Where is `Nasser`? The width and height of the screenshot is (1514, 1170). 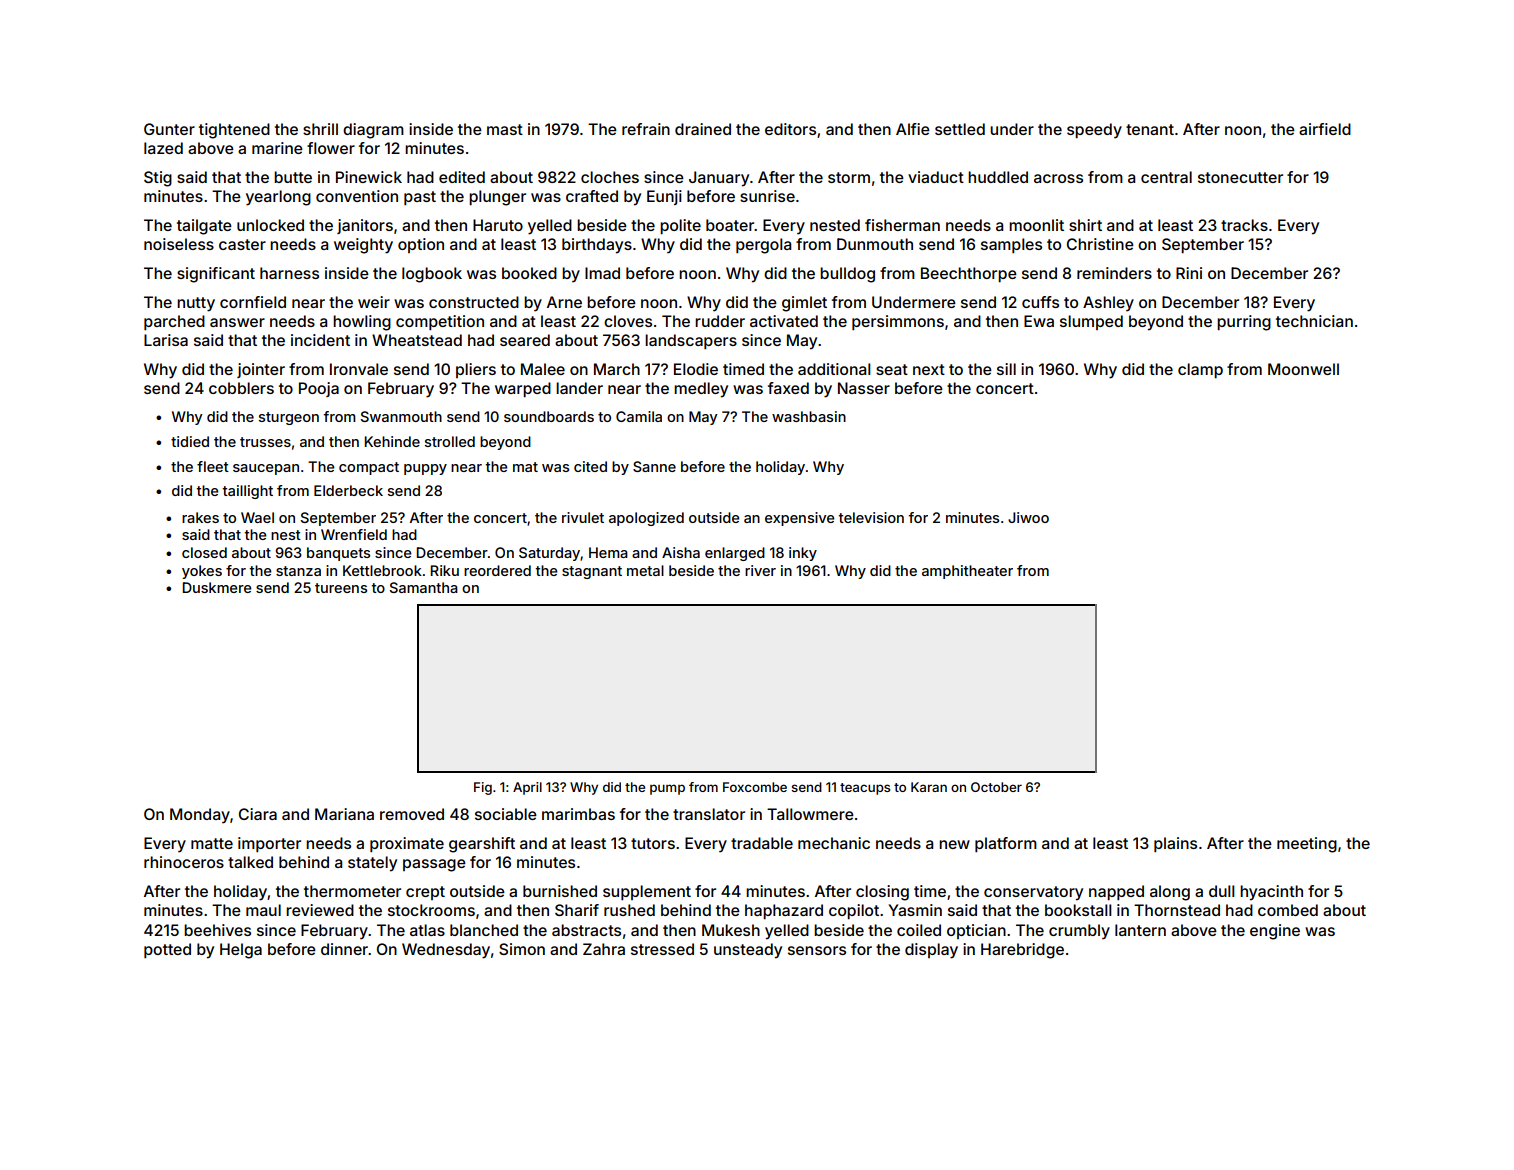
Nasser is located at coordinates (864, 388).
